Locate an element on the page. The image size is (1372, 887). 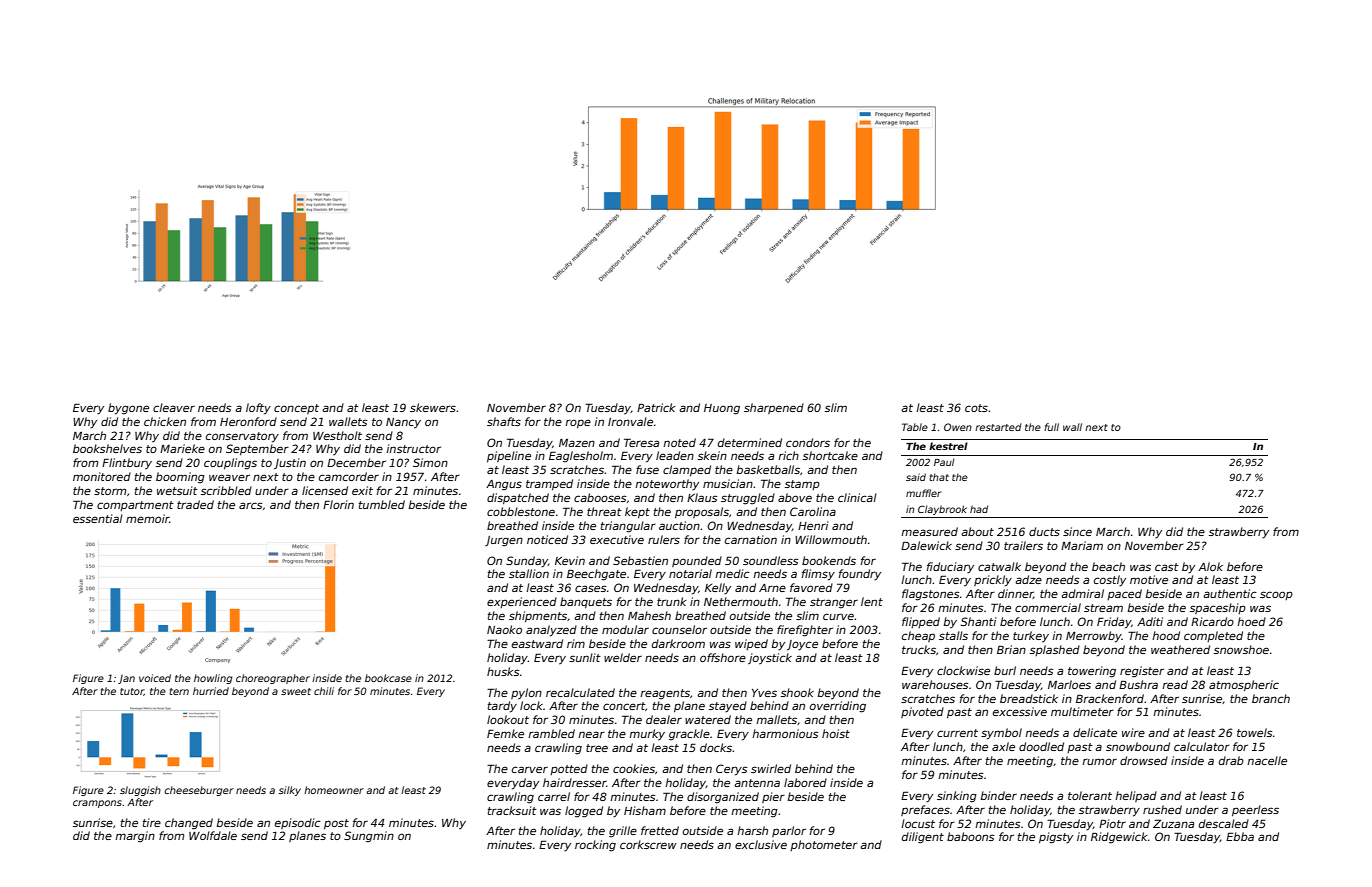
snowshoe is located at coordinates (1241, 649).
